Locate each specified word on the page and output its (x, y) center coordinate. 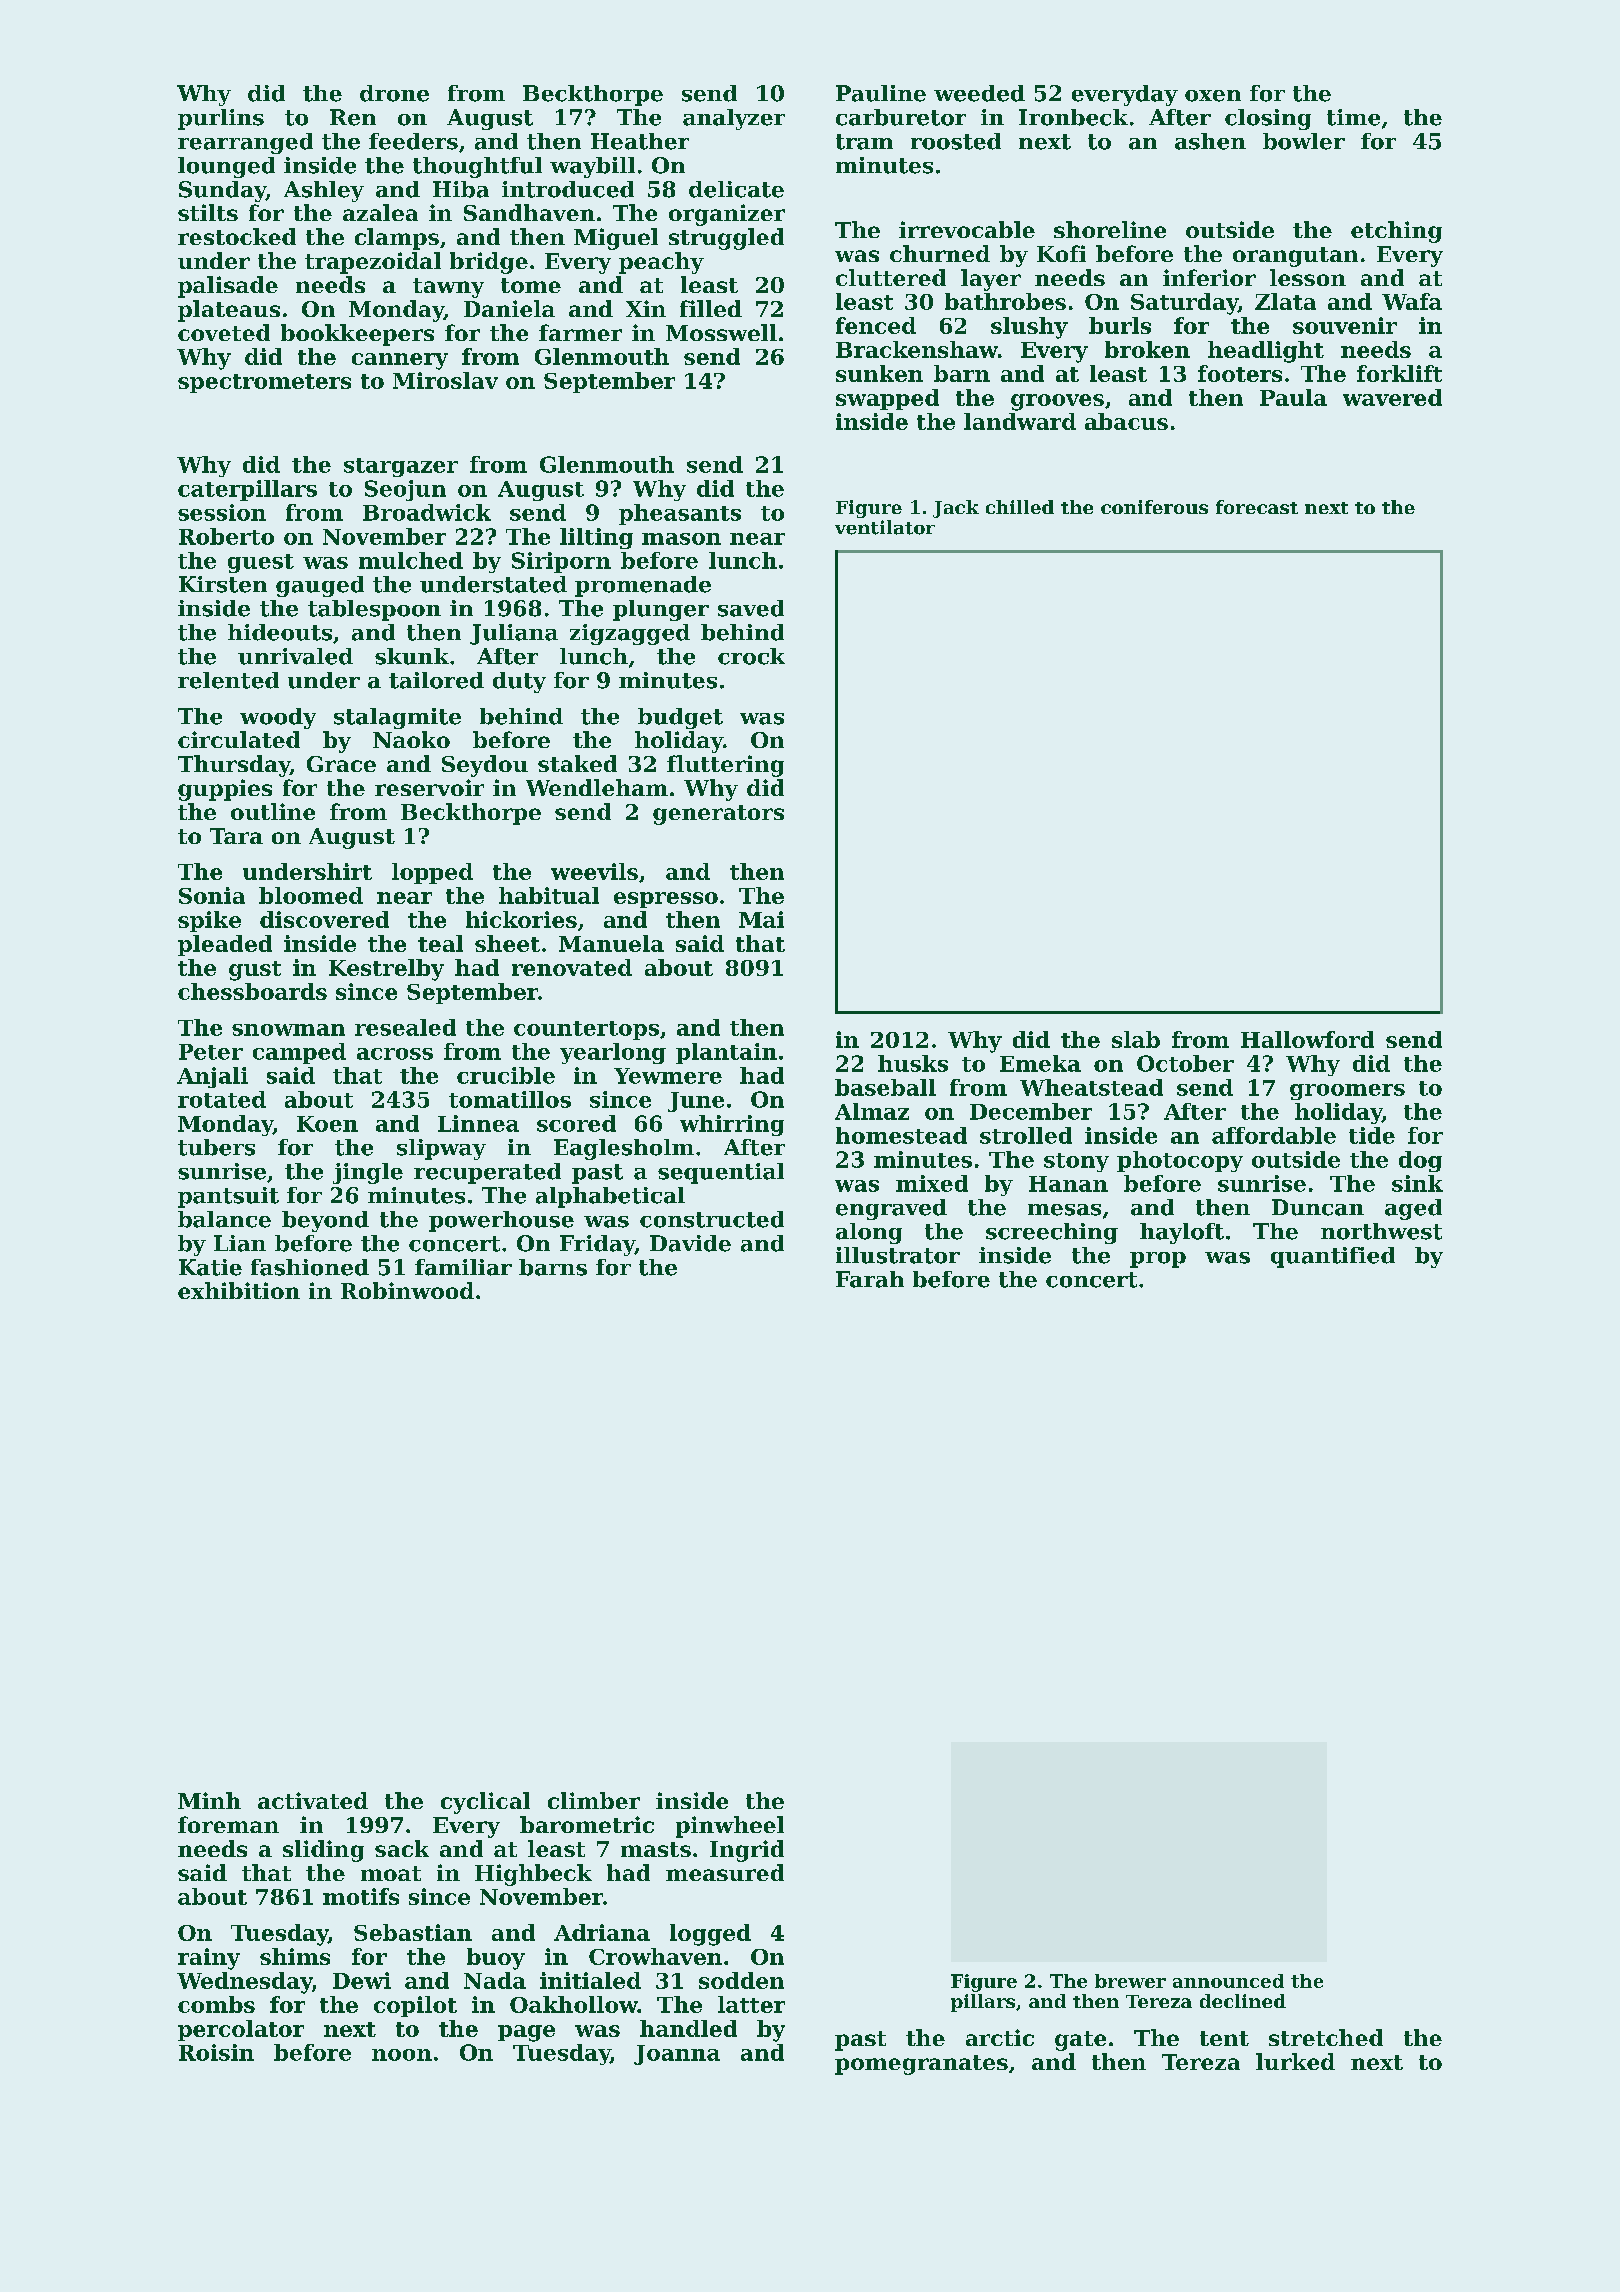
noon (402, 2055)
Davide (690, 1243)
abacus (1126, 421)
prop (1158, 1260)
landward (1020, 421)
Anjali (212, 1077)
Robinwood (407, 1290)
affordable (1274, 1135)
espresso (666, 900)
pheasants (680, 514)
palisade (228, 287)
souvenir (1345, 325)
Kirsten (223, 584)
